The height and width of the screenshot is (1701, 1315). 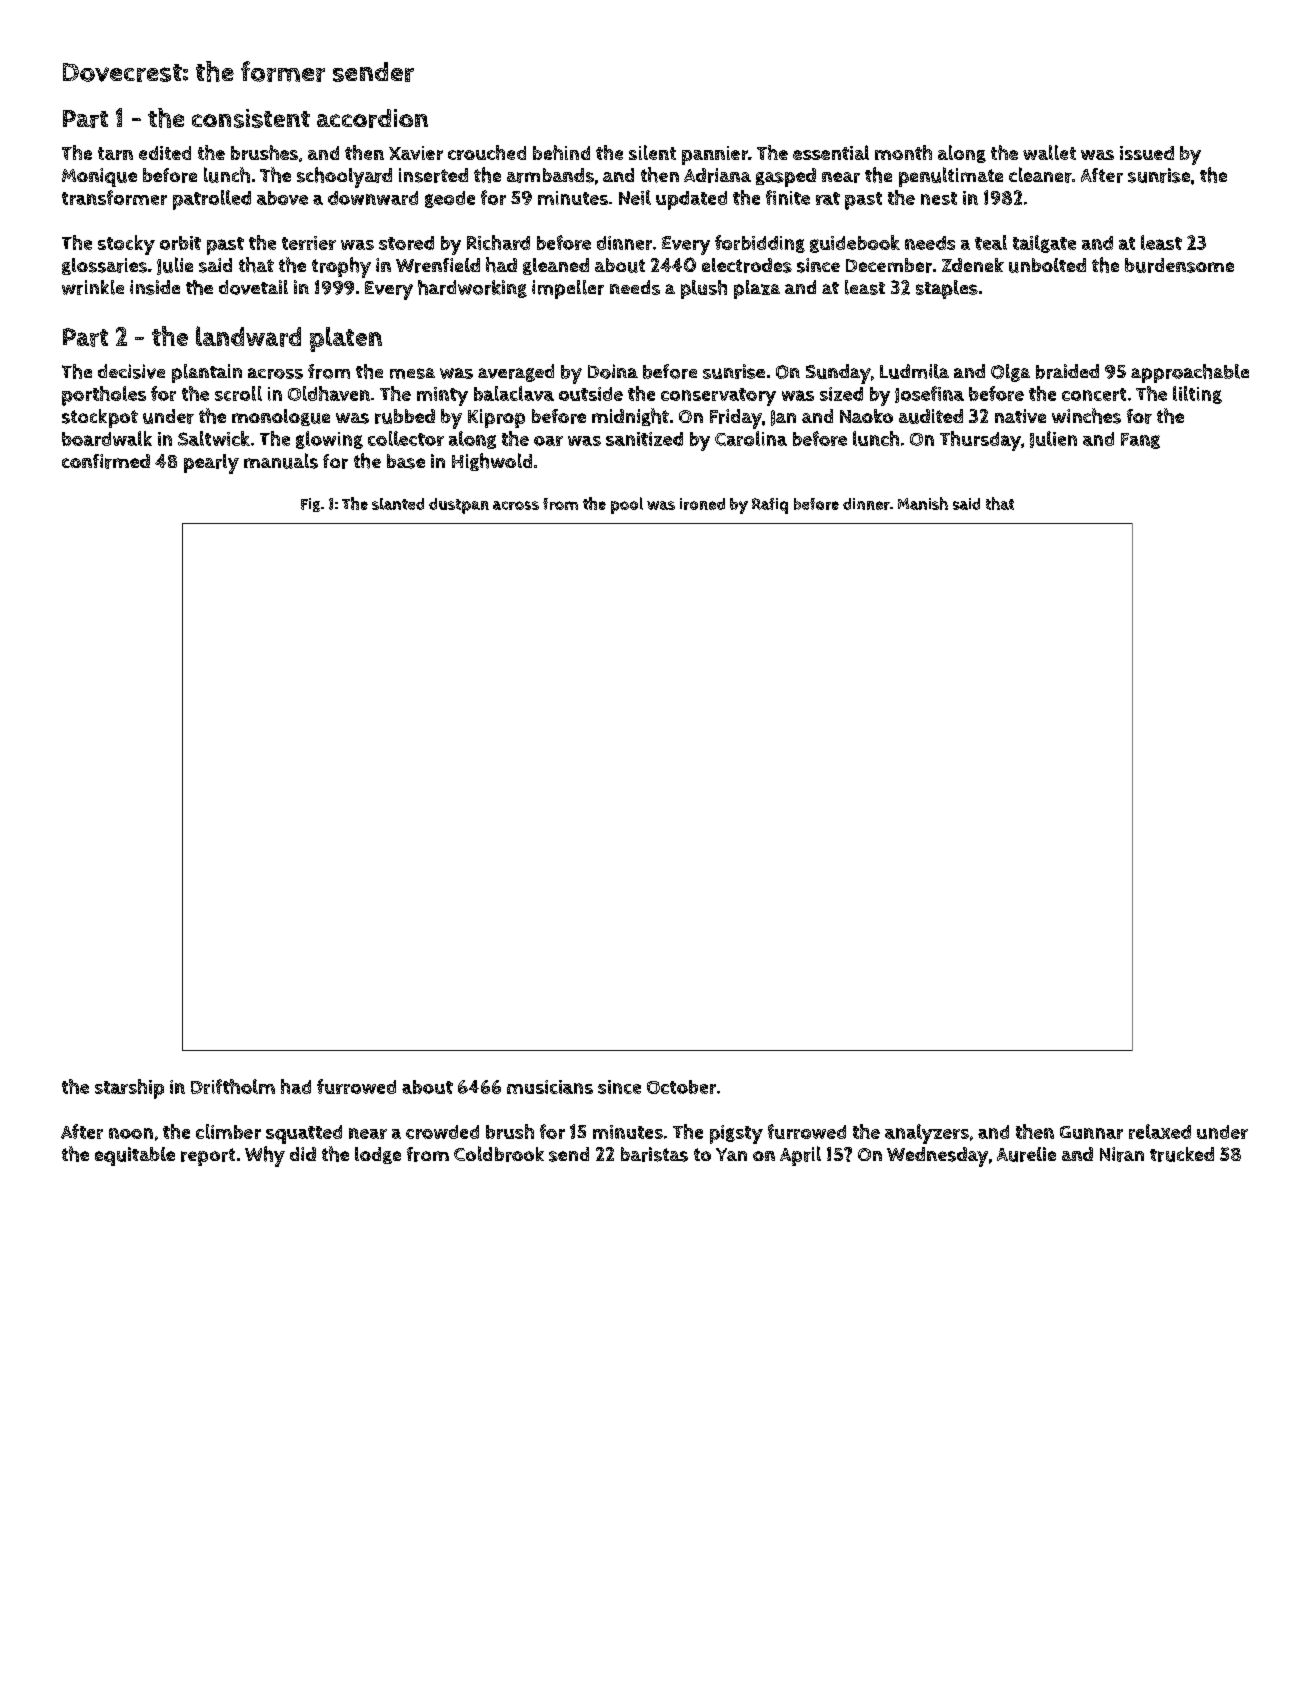 What do you see at coordinates (303, 1154) in the screenshot?
I see `did` at bounding box center [303, 1154].
